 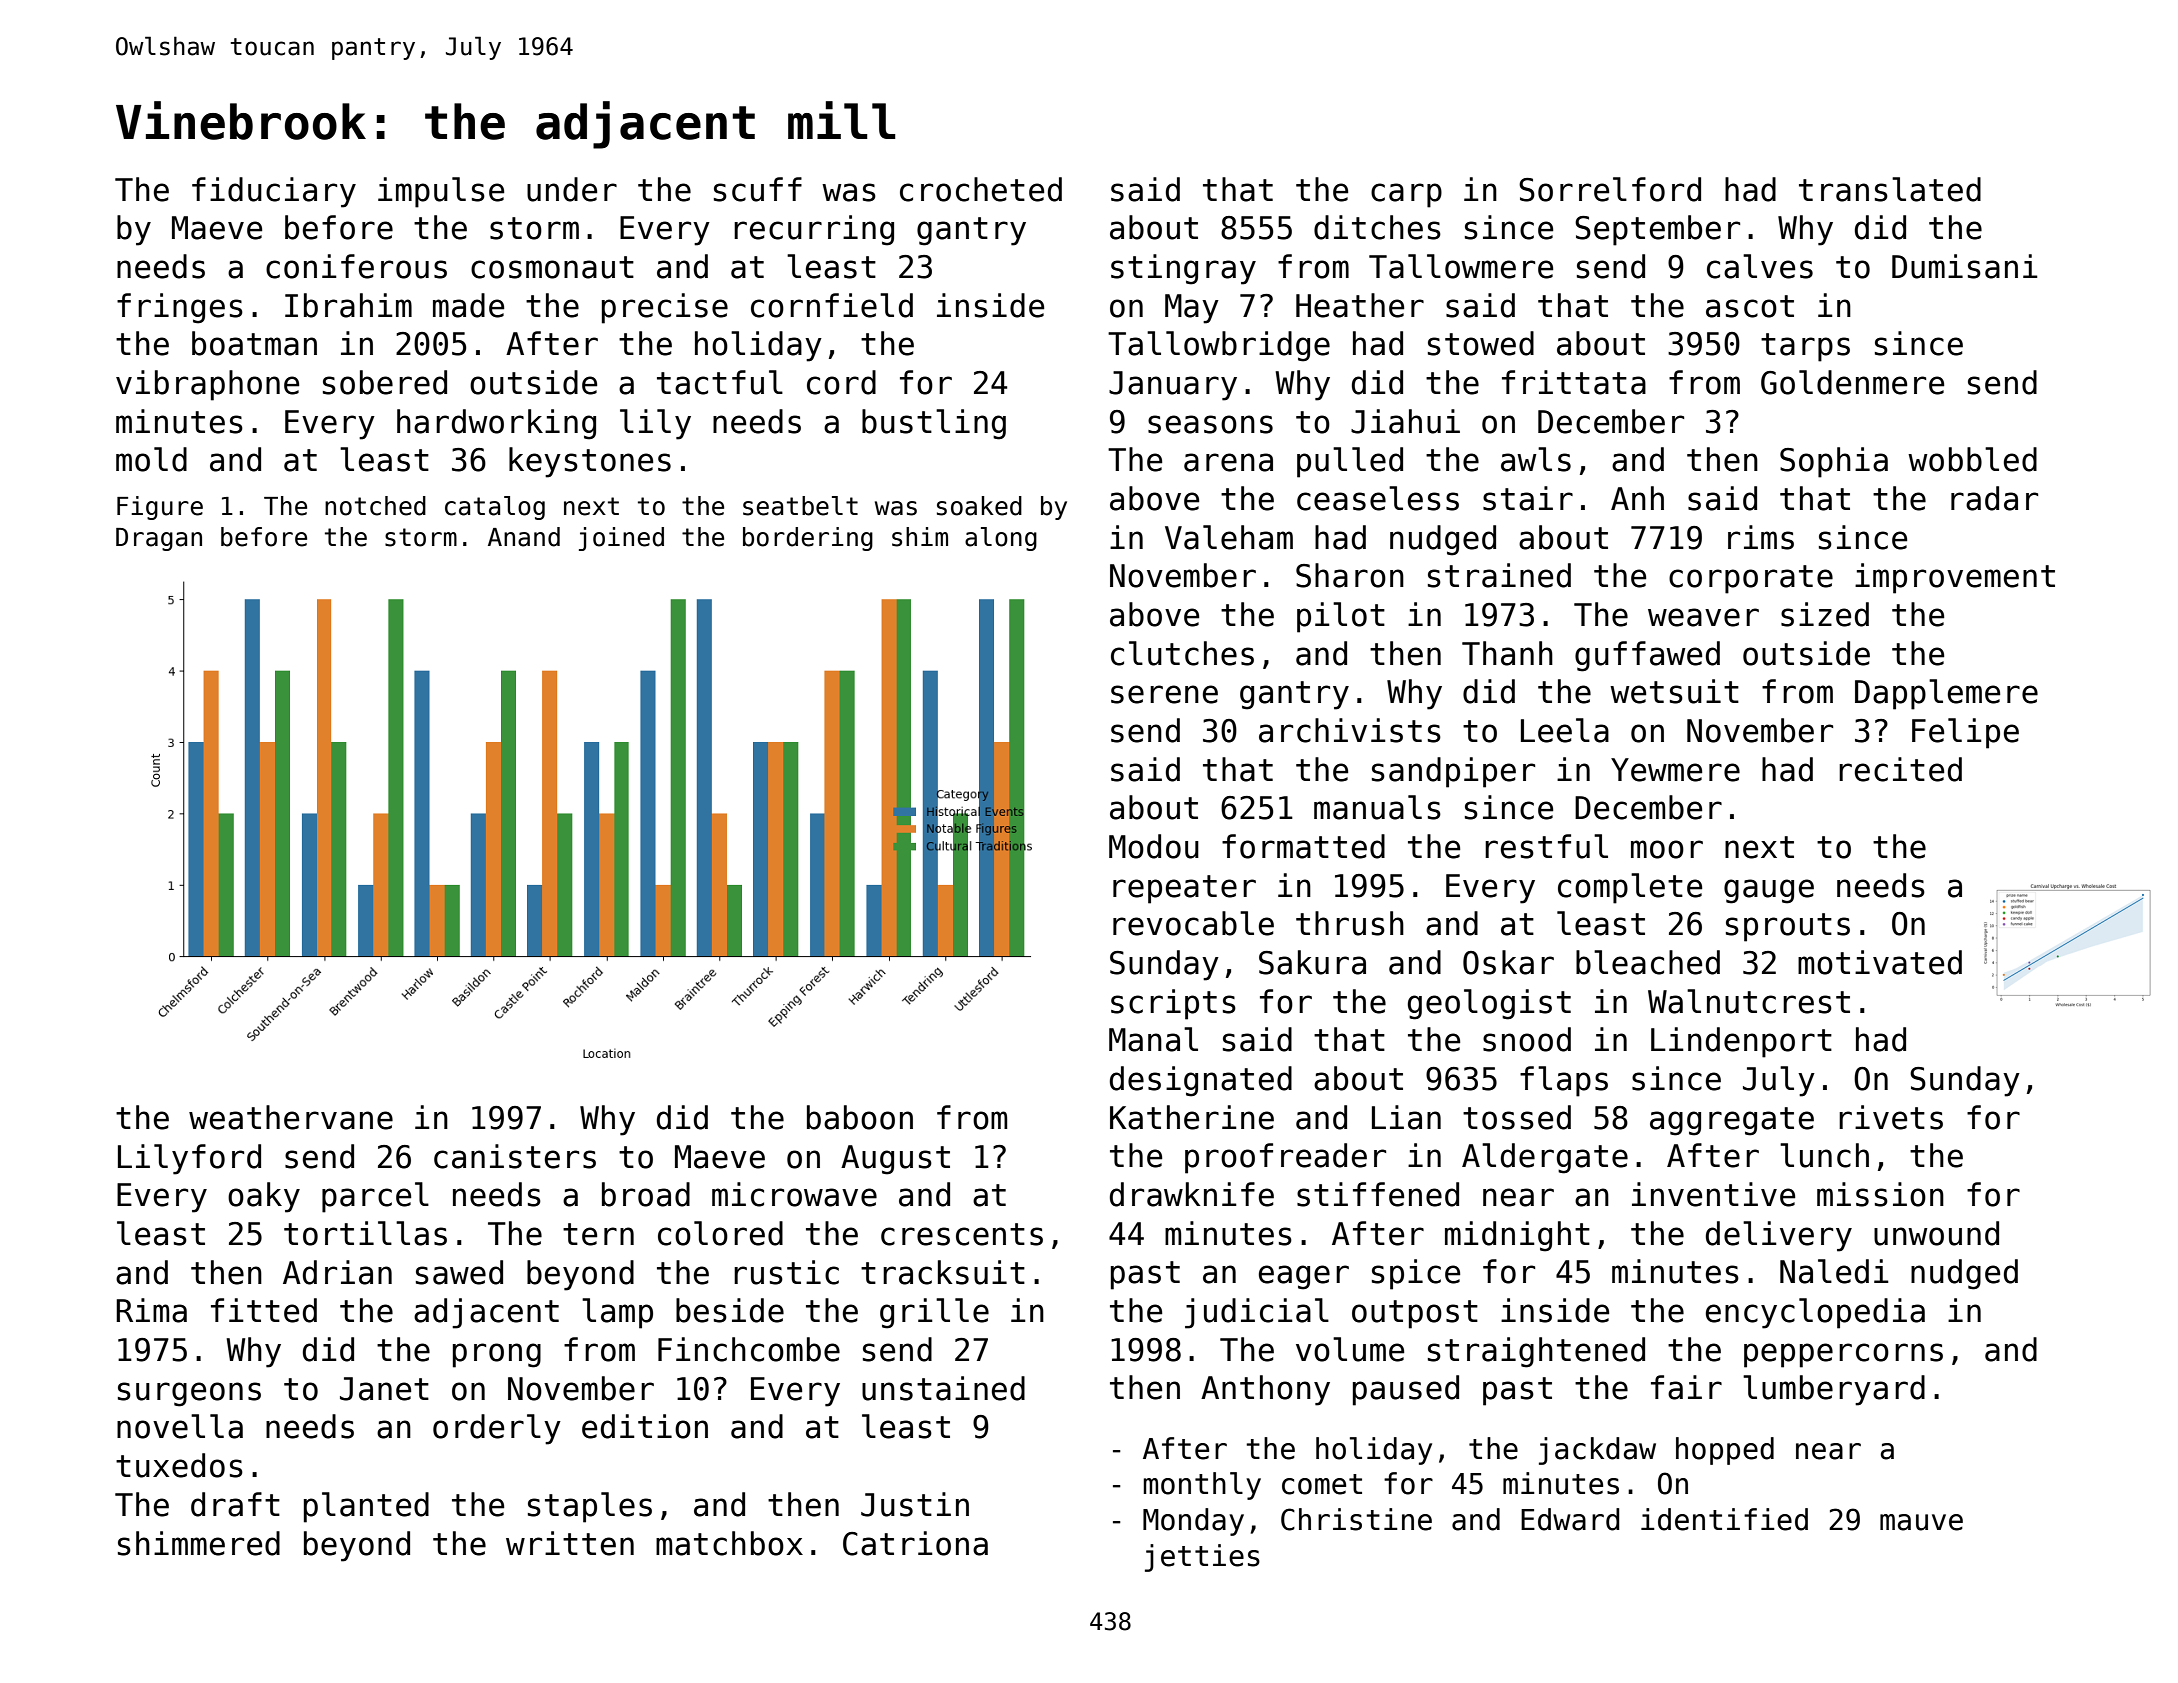 I want to click on Felipe, so click(x=1965, y=733).
